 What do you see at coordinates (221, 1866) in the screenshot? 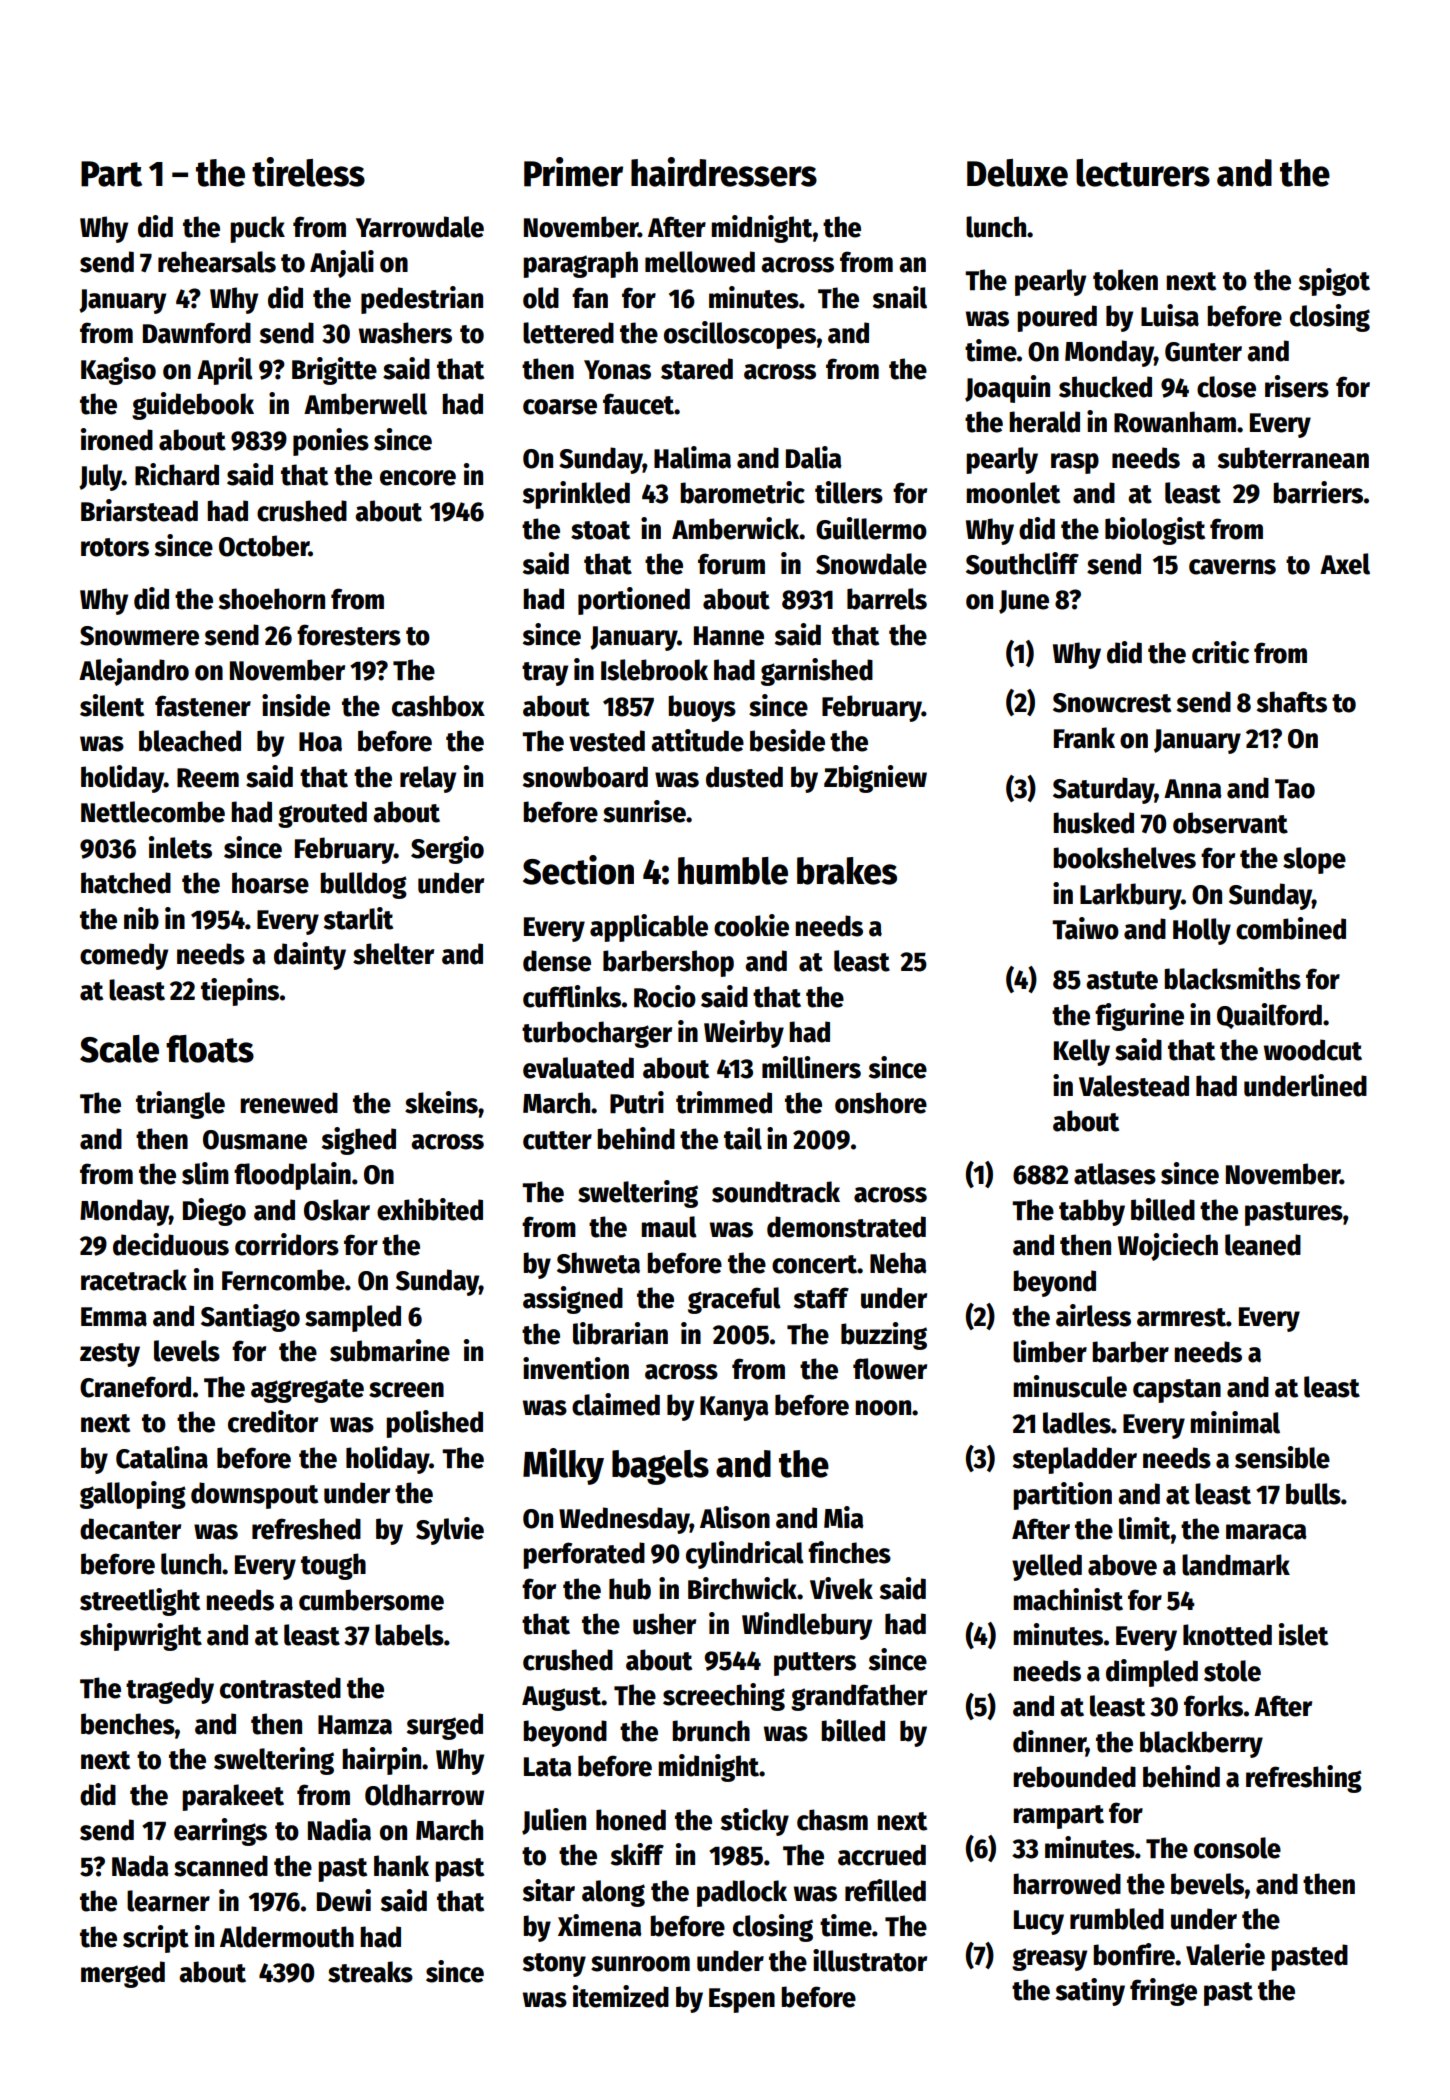
I see `scanned` at bounding box center [221, 1866].
